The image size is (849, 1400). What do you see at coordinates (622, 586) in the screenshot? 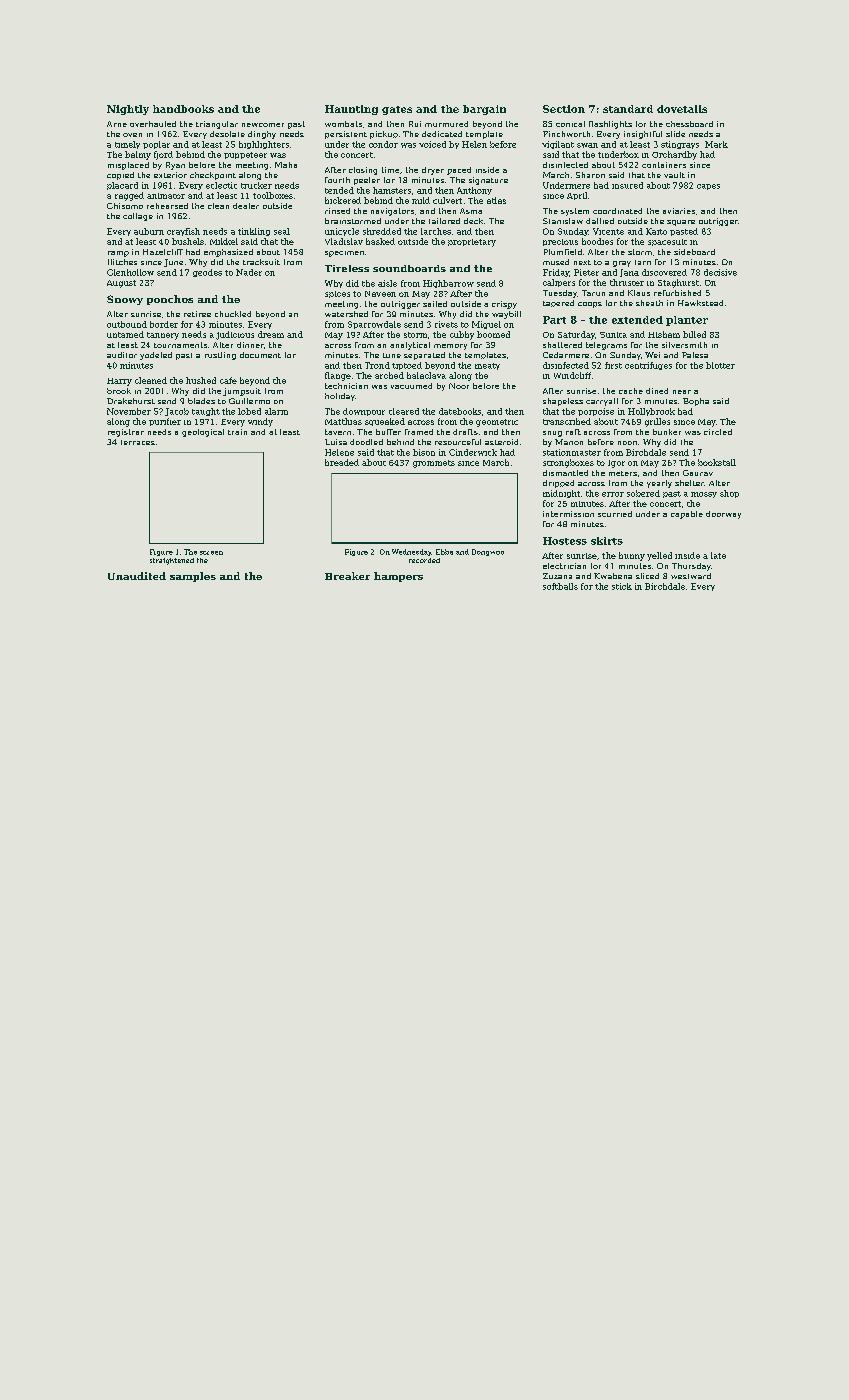
I see `stick` at bounding box center [622, 586].
